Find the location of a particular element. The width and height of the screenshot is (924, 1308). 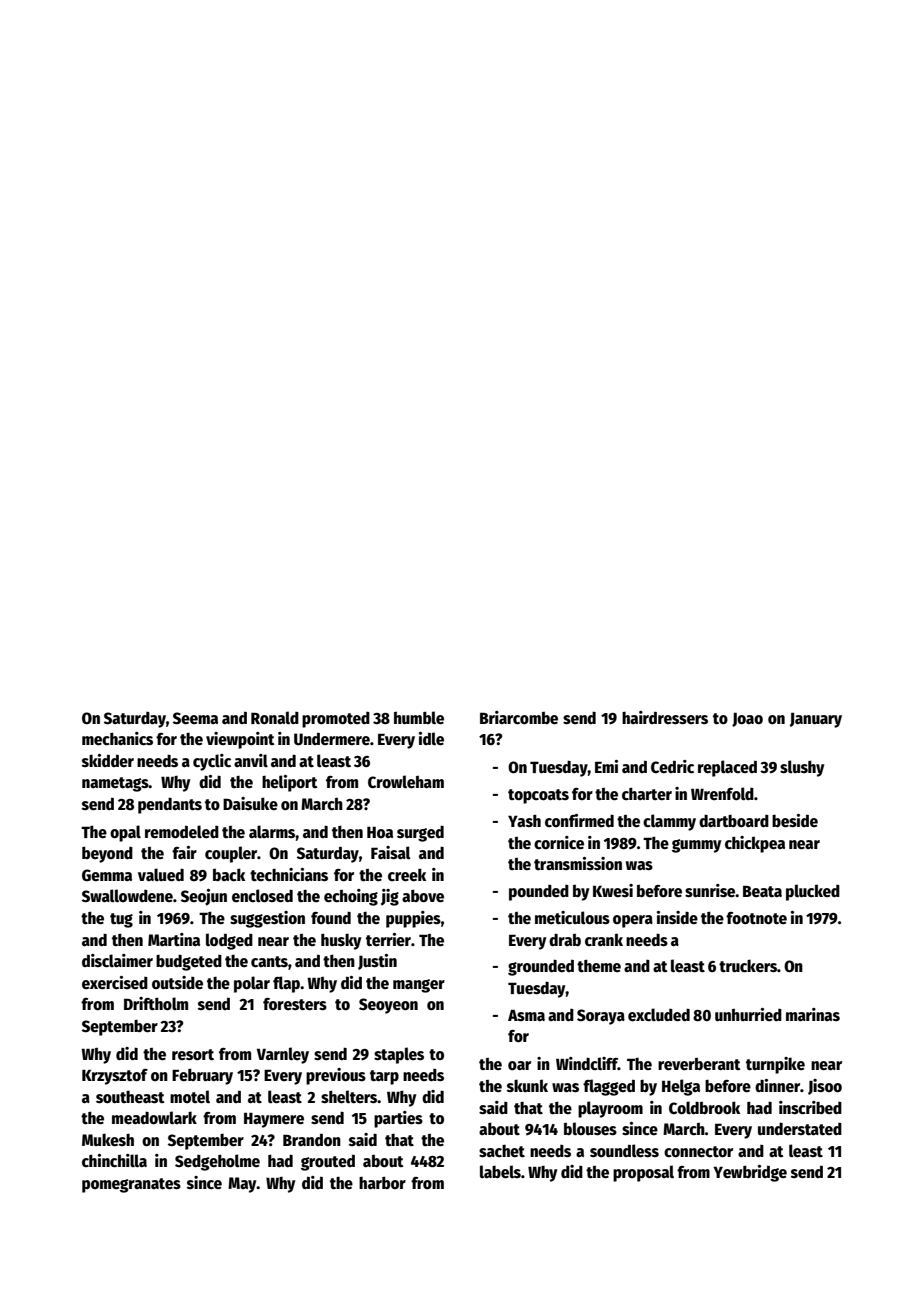

inscribed is located at coordinates (810, 1107).
